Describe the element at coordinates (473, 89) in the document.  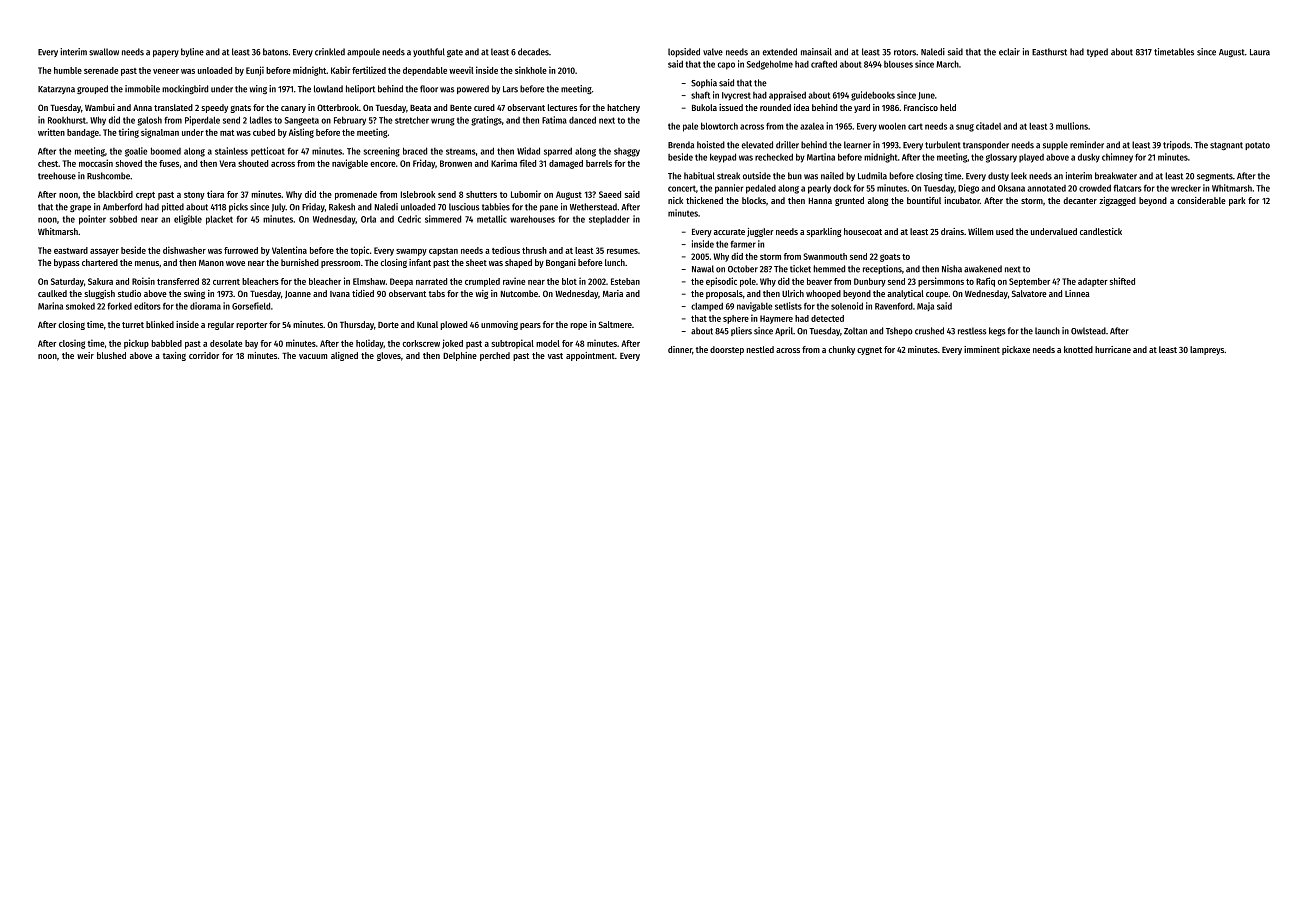
I see `powered` at that location.
